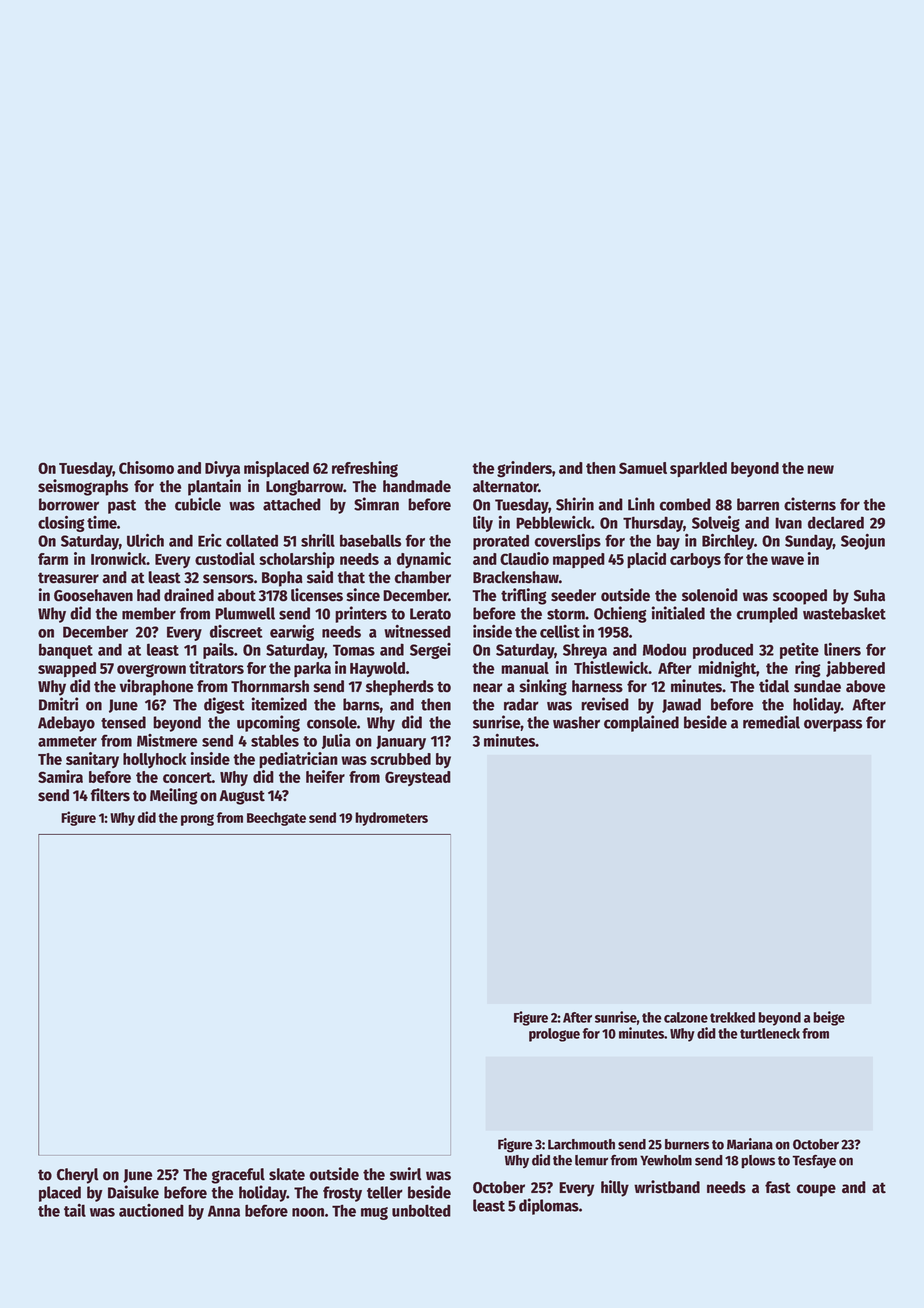 This page has height=1308, width=924. I want to click on farm, so click(53, 559).
